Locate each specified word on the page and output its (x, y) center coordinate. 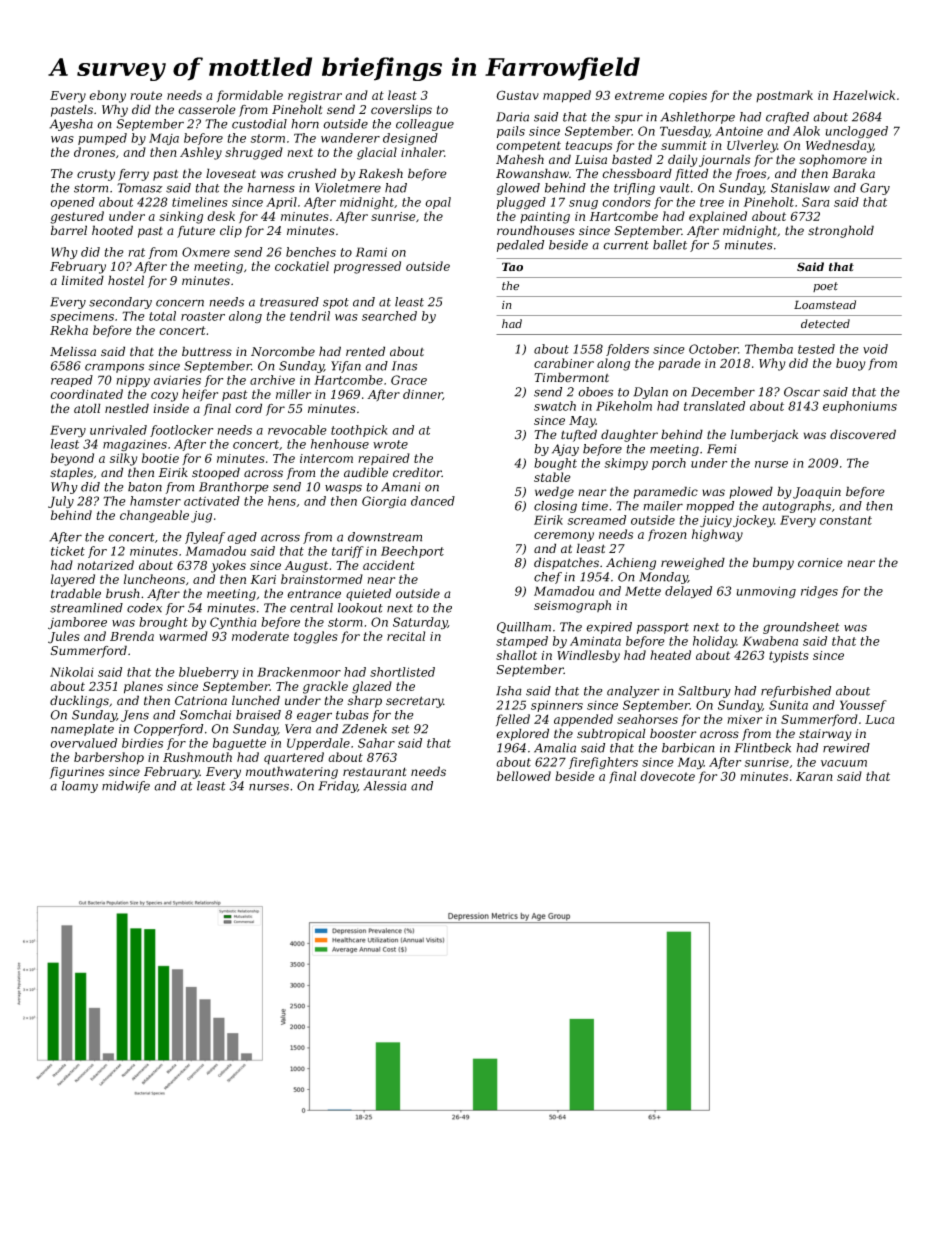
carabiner (564, 363)
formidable (250, 96)
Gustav (517, 95)
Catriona (201, 701)
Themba (769, 349)
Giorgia (384, 502)
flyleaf (205, 538)
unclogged (857, 132)
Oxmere (206, 252)
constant (846, 520)
